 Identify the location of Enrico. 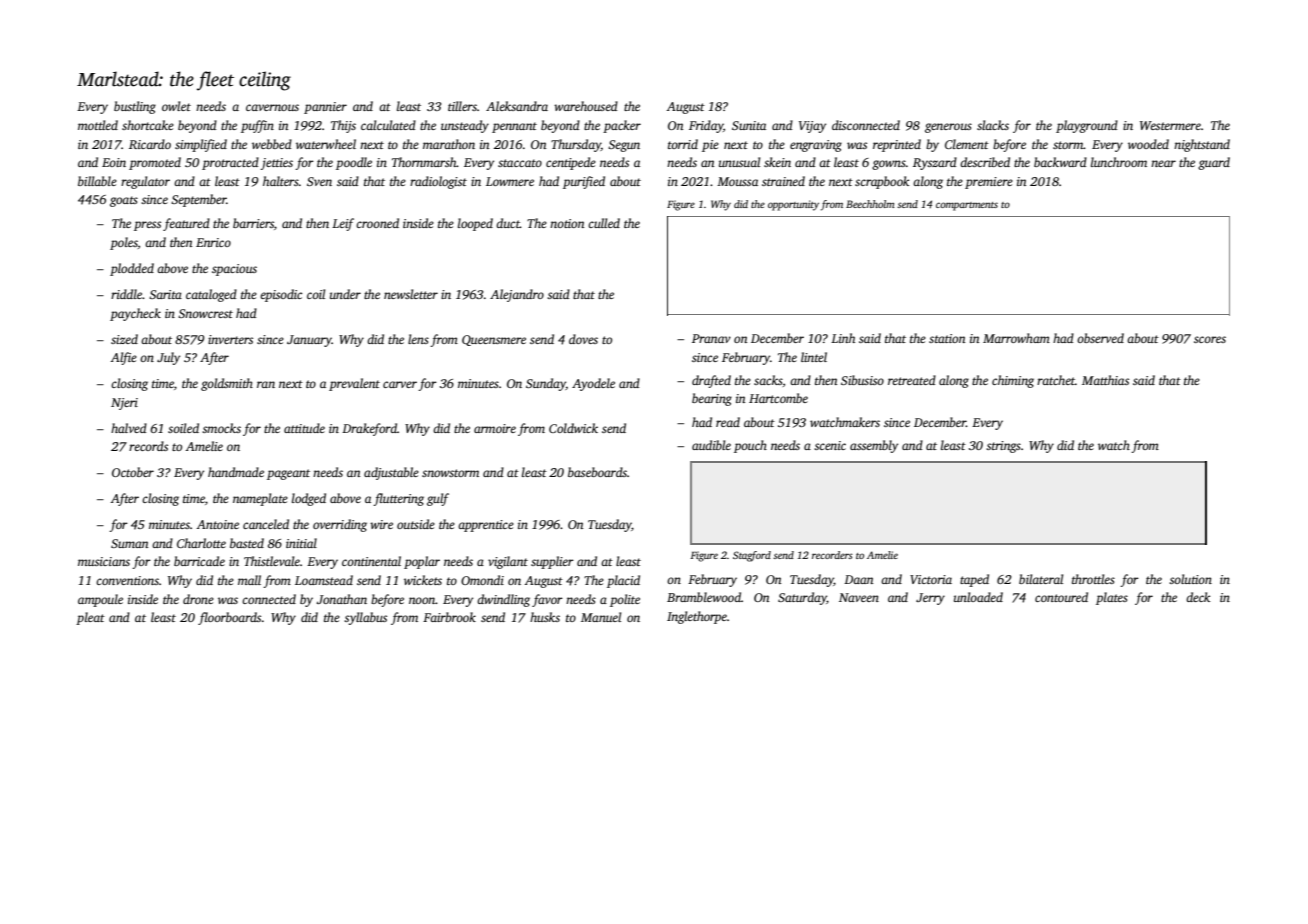
(213, 242).
